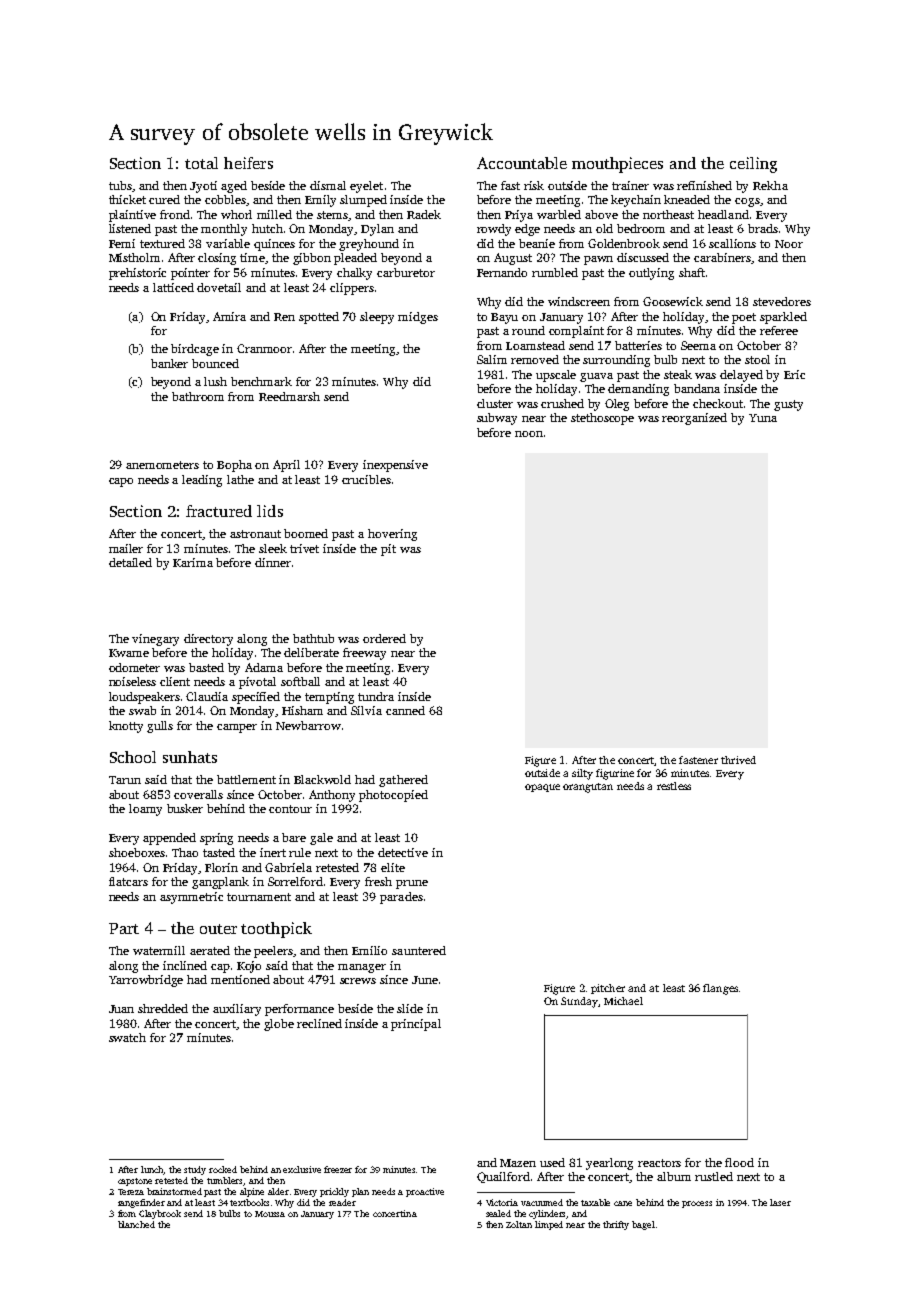 This page has height=1308, width=924. I want to click on Amira, so click(229, 316).
